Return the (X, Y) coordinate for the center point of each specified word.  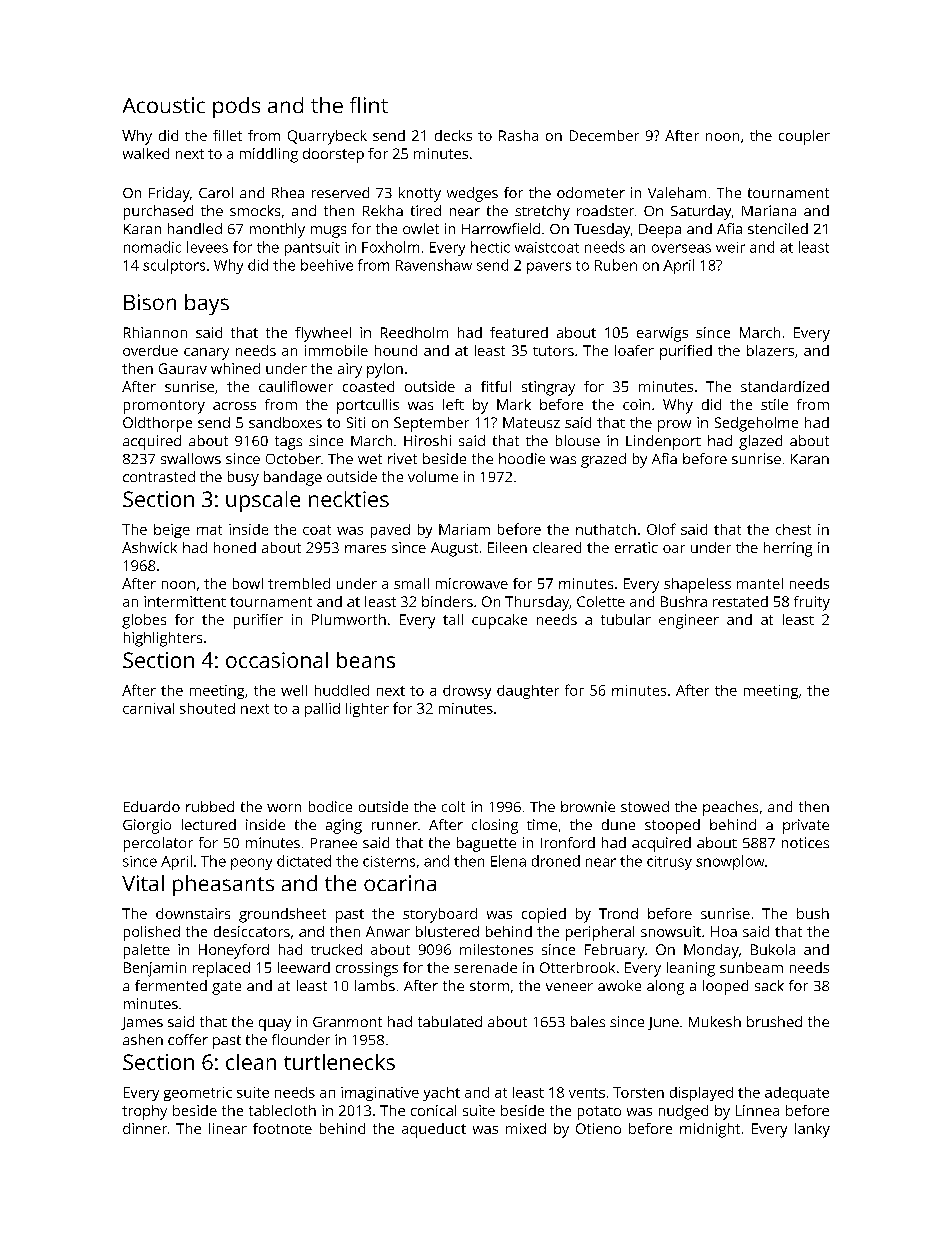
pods (236, 107)
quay (275, 1025)
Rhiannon (155, 332)
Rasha (518, 135)
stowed (645, 806)
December (604, 135)
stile (774, 404)
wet (370, 459)
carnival (148, 708)
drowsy (467, 692)
